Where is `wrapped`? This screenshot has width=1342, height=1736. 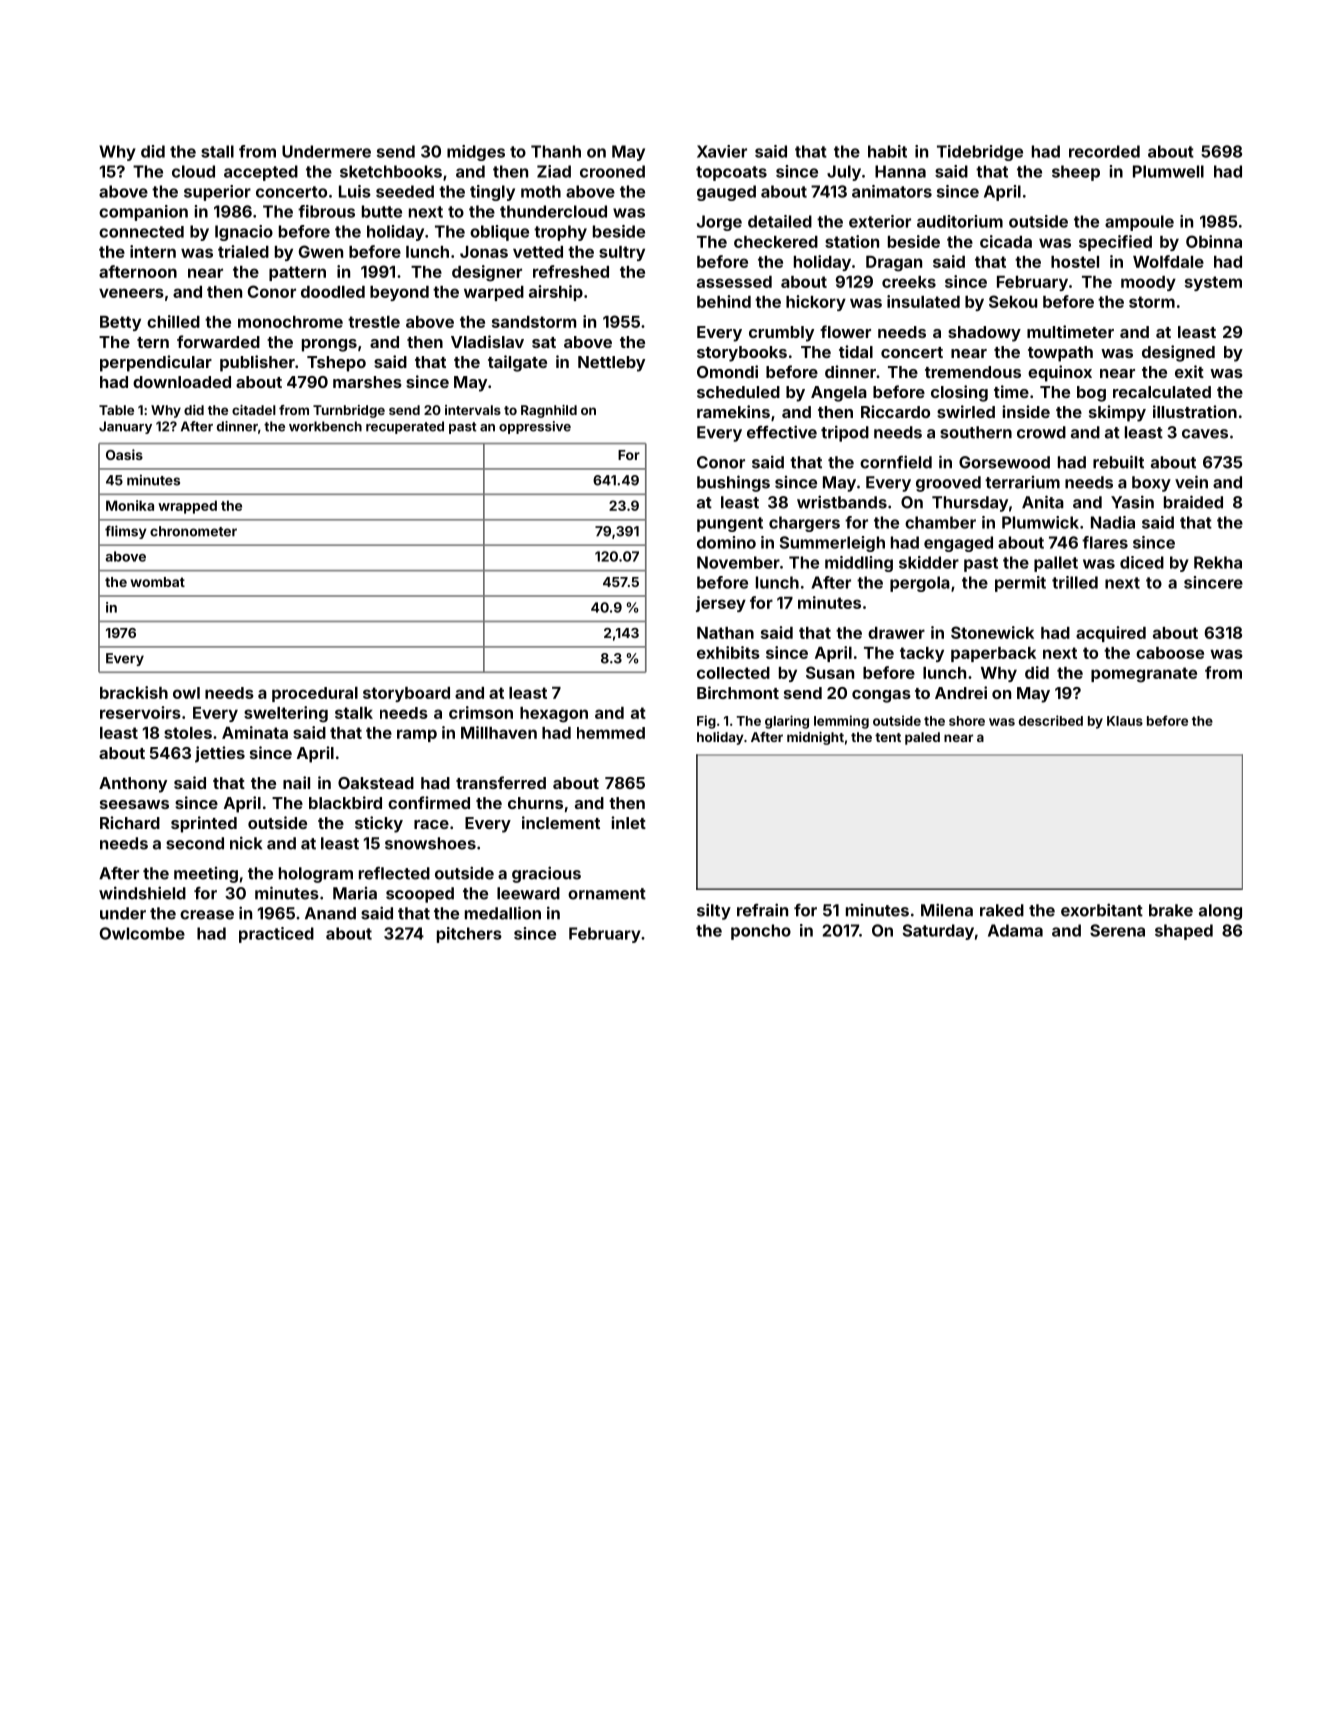 wrapped is located at coordinates (187, 507).
